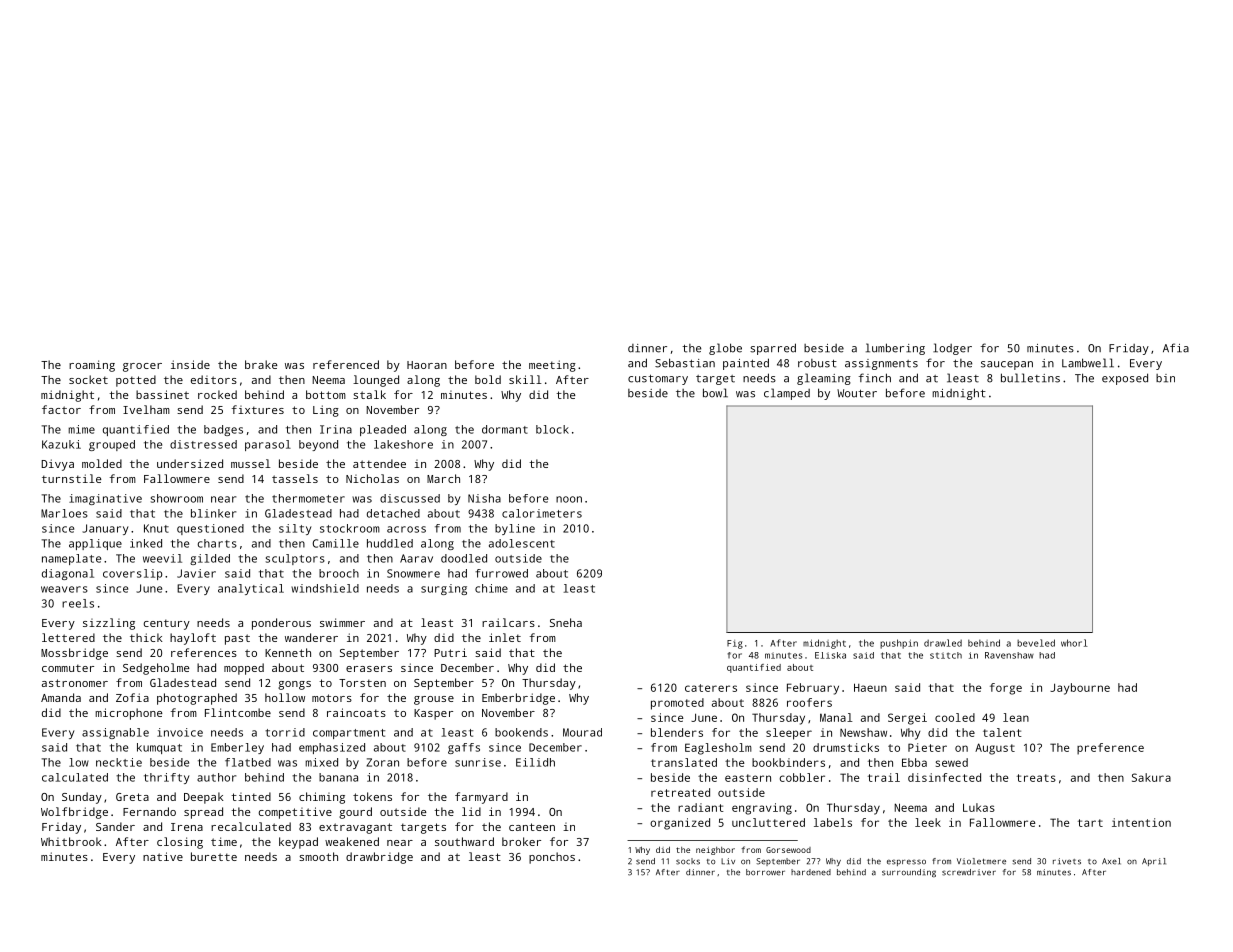  Describe the element at coordinates (1125, 379) in the screenshot. I see `exposed` at that location.
